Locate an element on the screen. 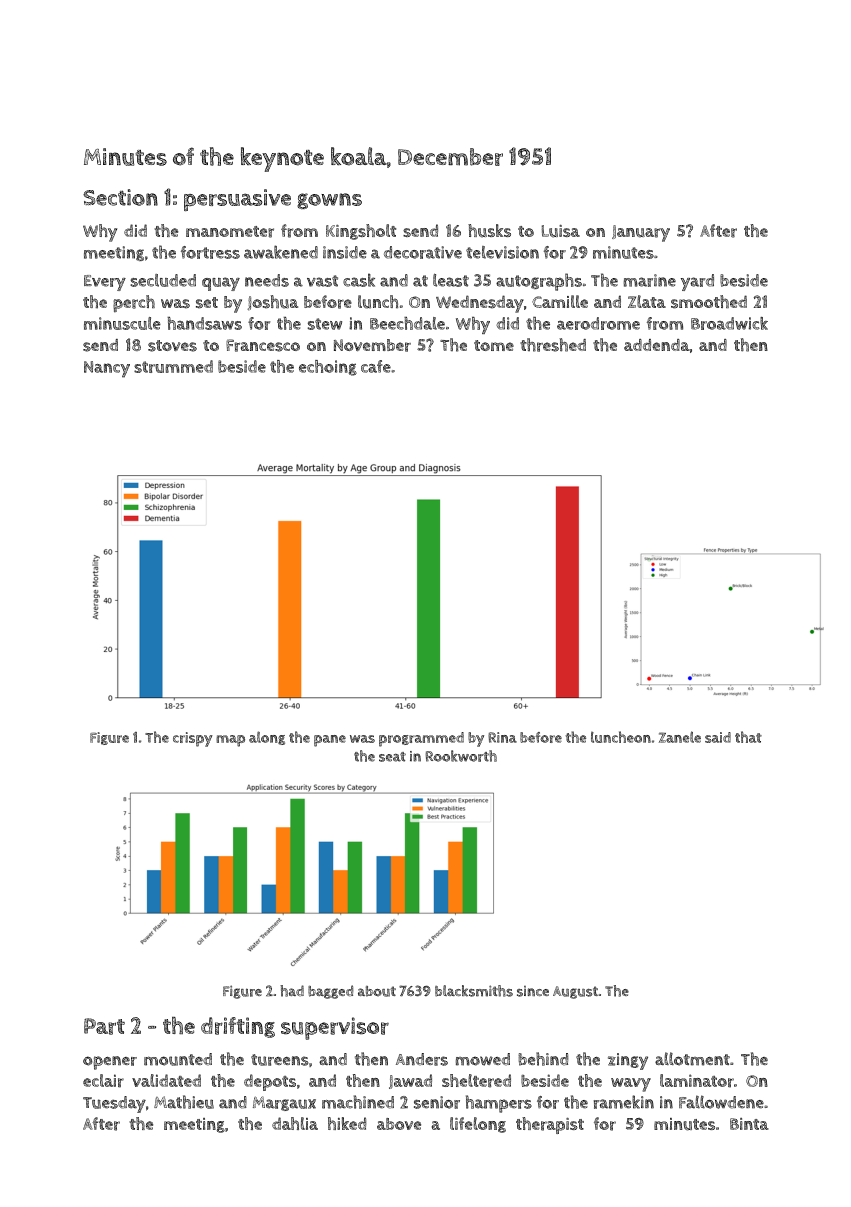 The height and width of the screenshot is (1207, 851). stew is located at coordinates (325, 324).
